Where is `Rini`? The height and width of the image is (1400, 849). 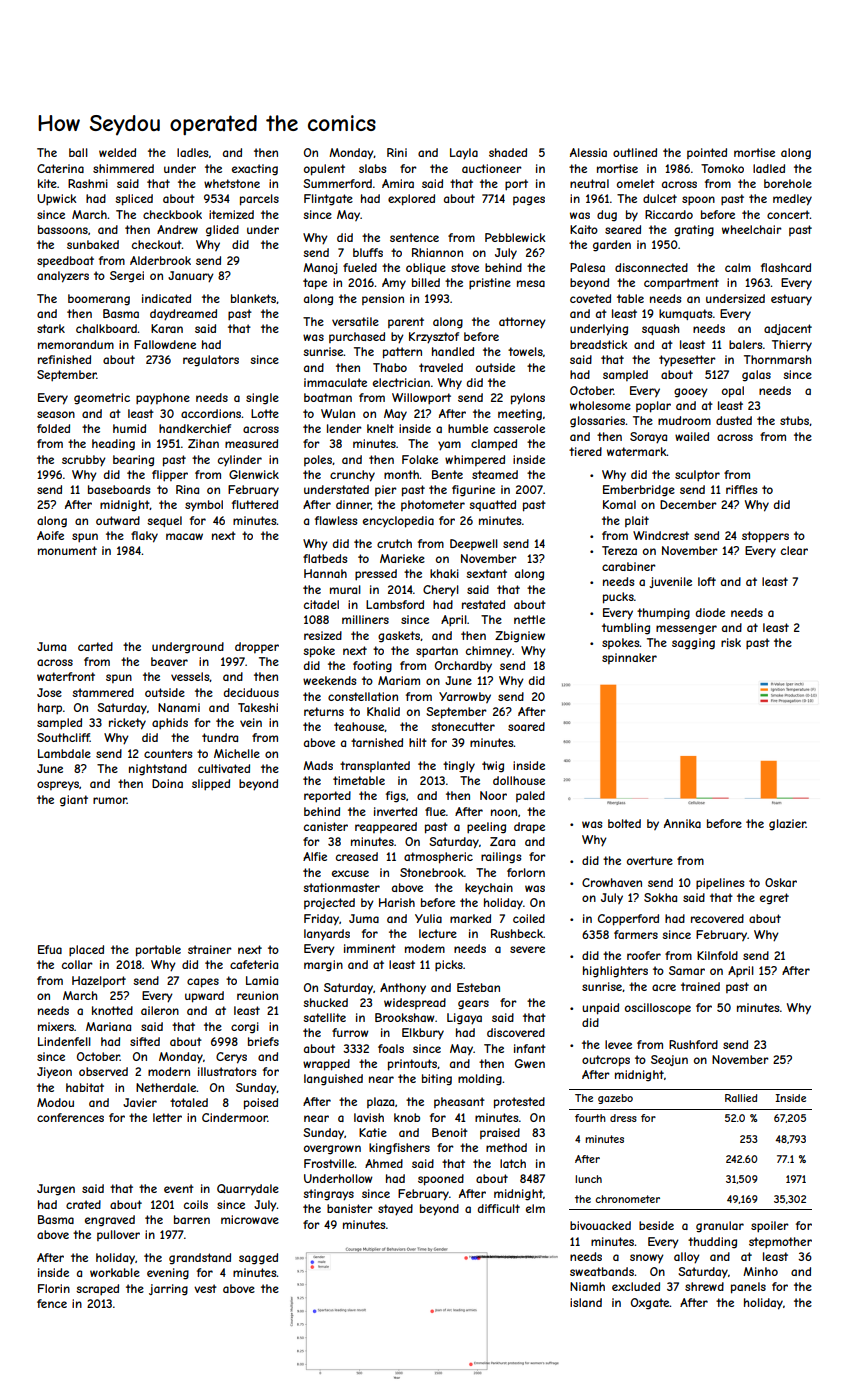
Rini is located at coordinates (397, 152).
